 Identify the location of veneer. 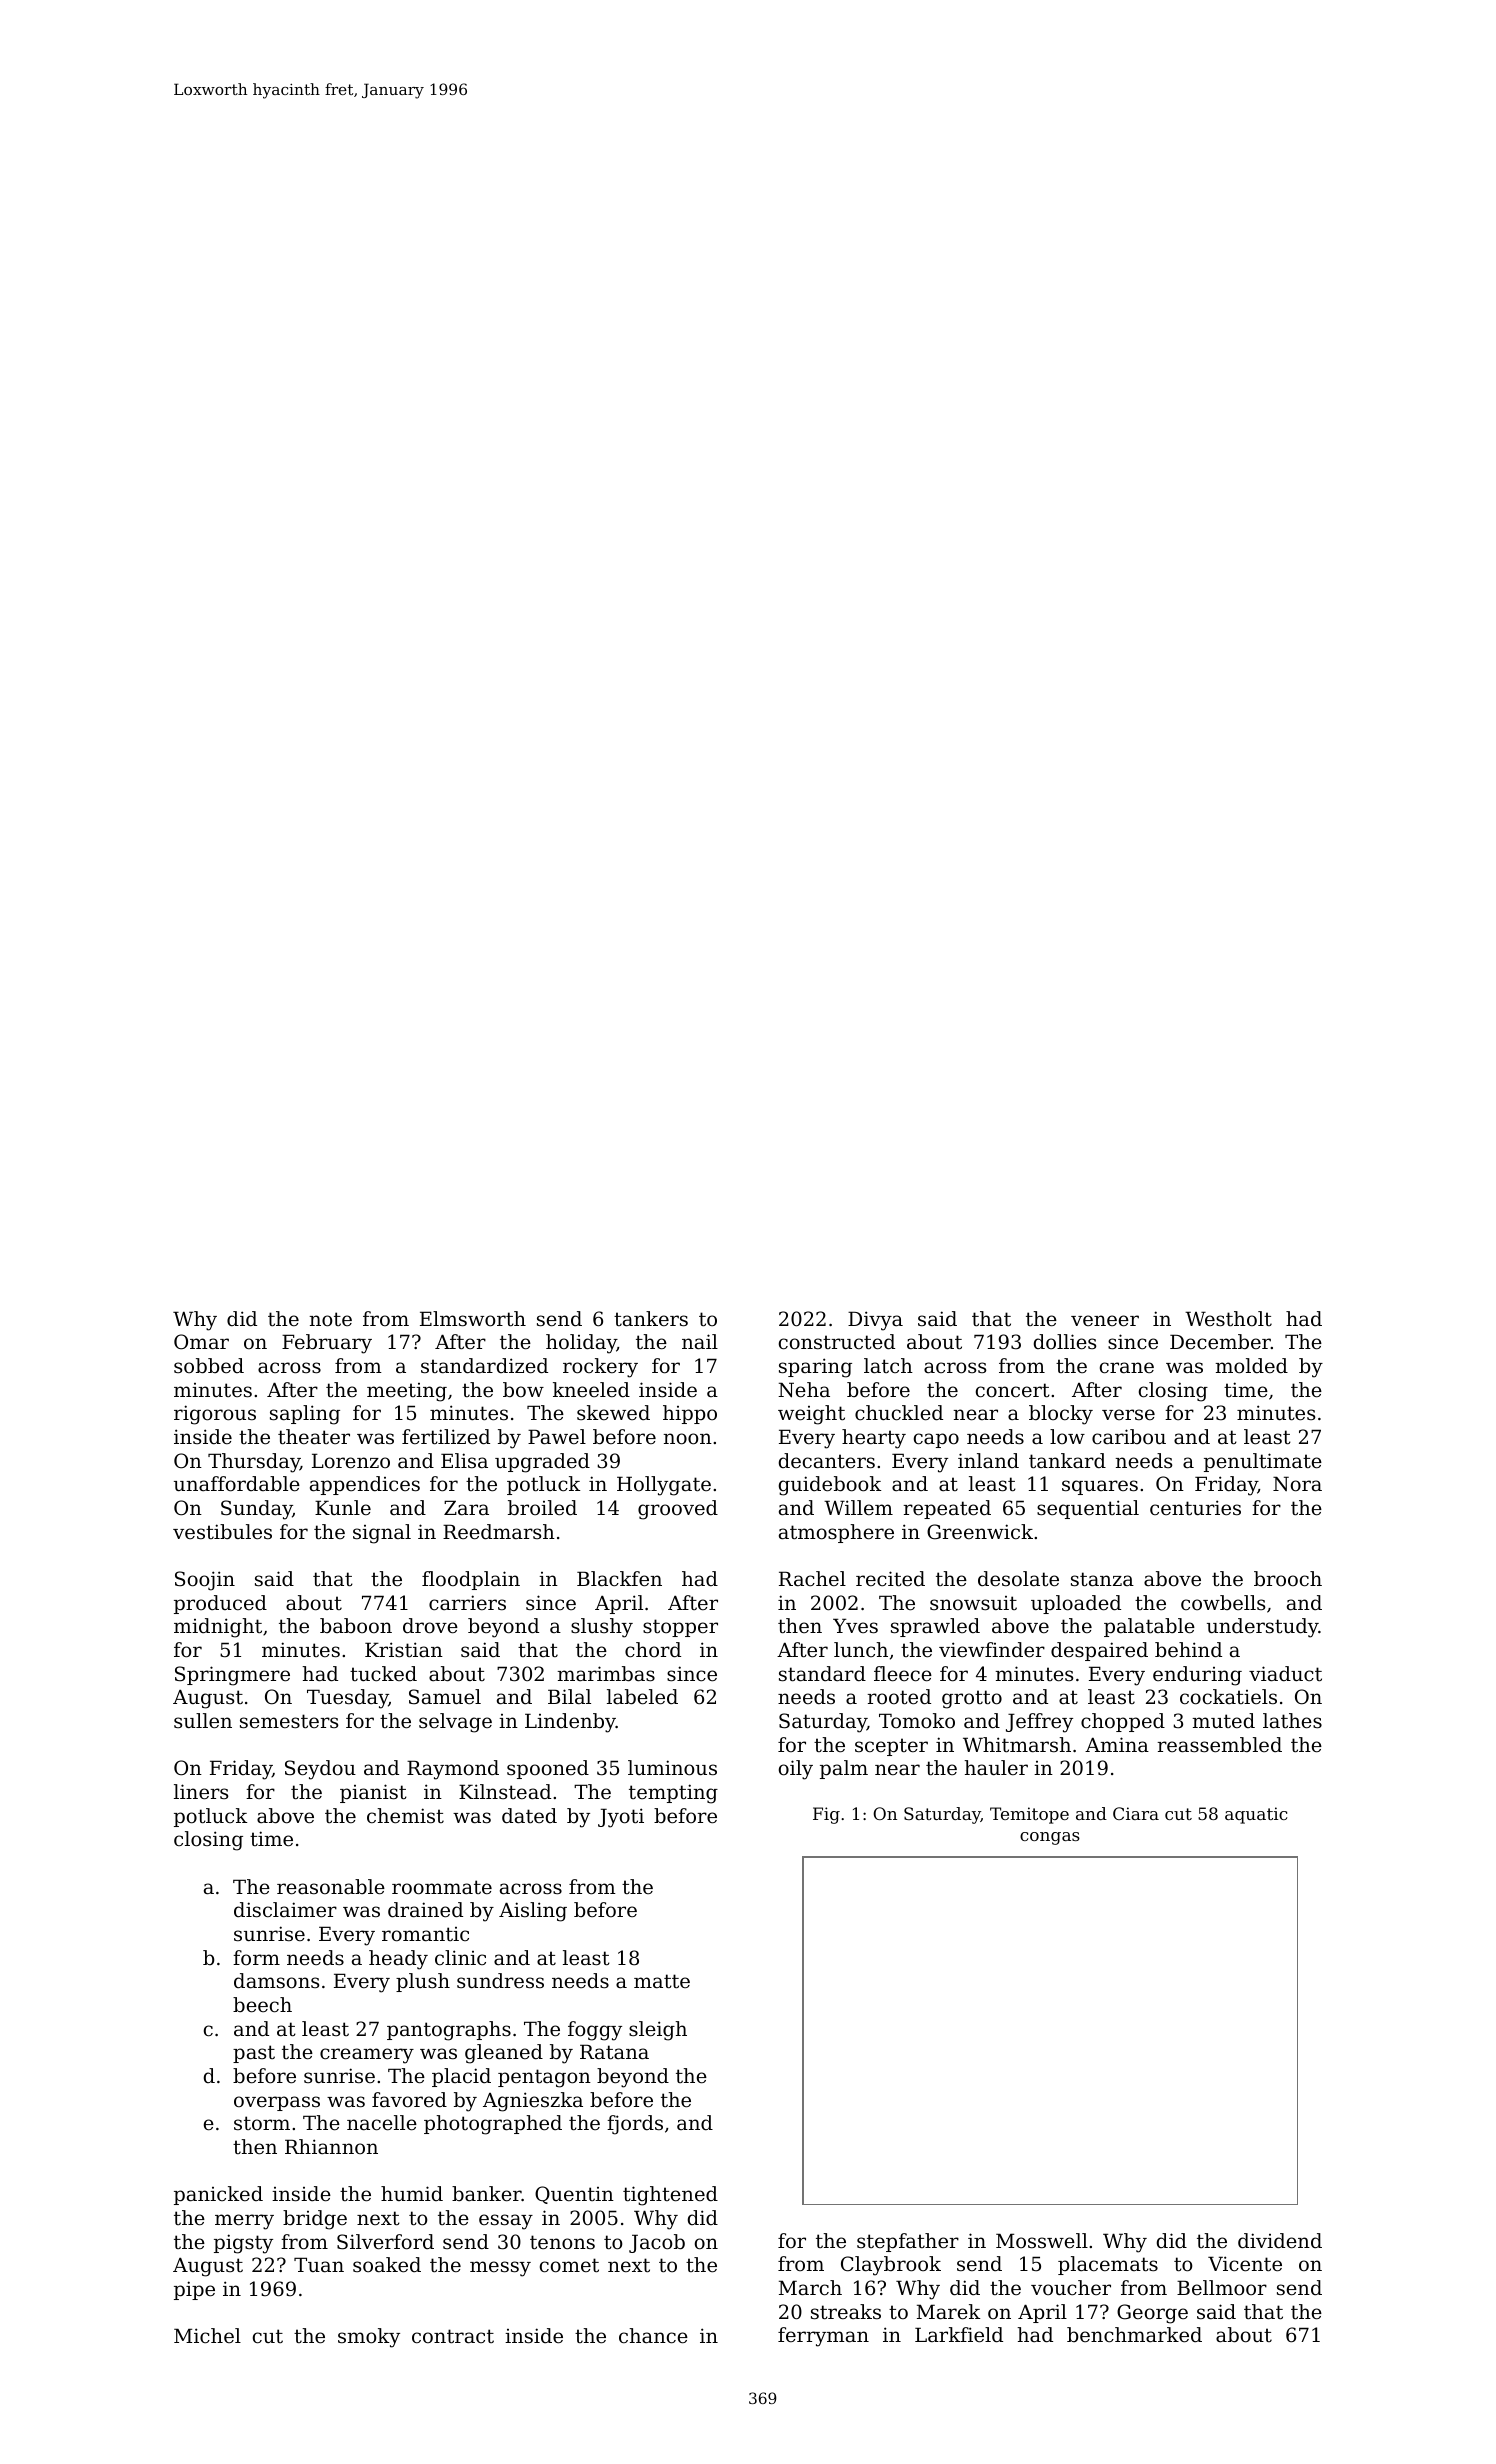
(1105, 1321).
